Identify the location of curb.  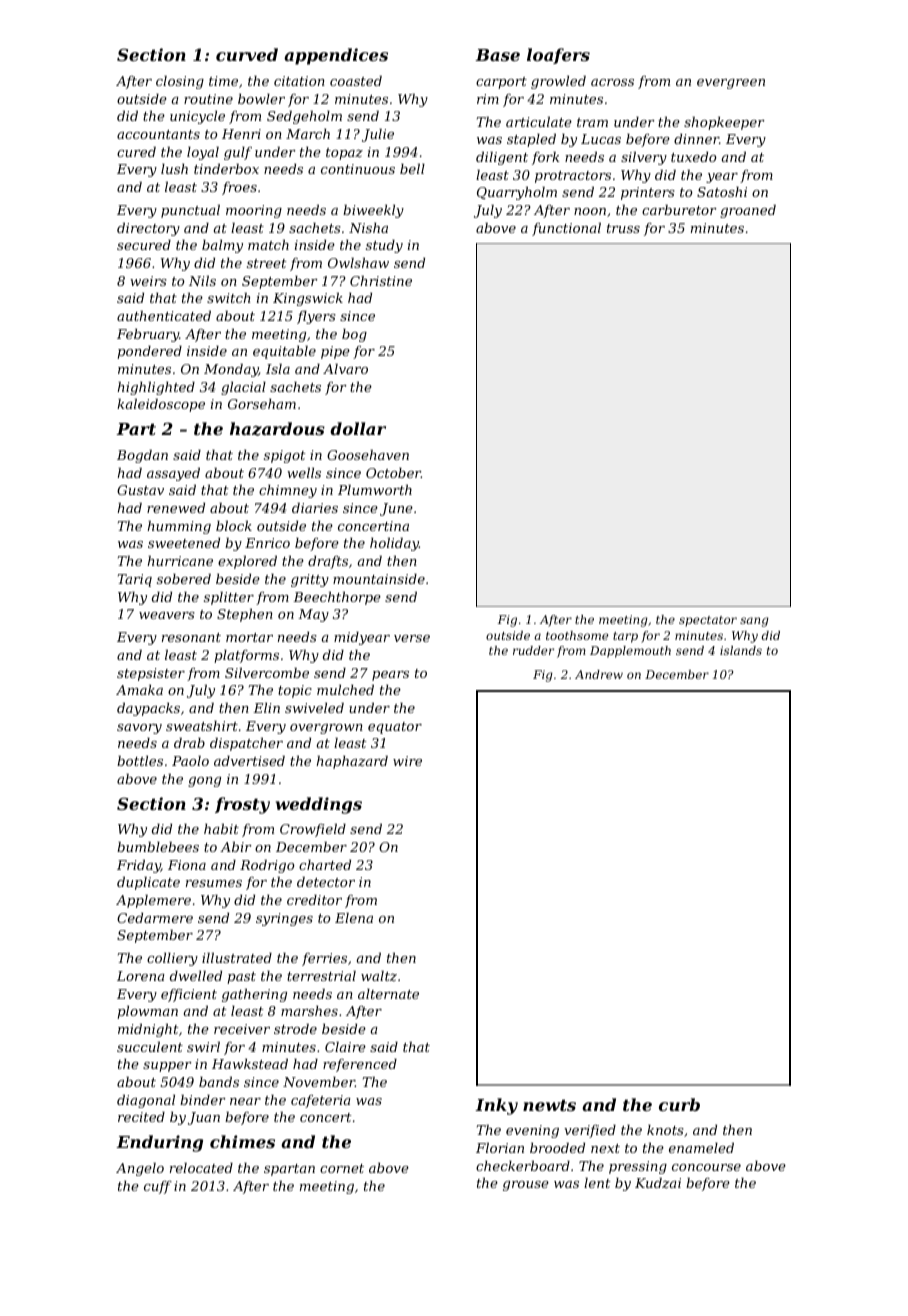
(679, 1104).
